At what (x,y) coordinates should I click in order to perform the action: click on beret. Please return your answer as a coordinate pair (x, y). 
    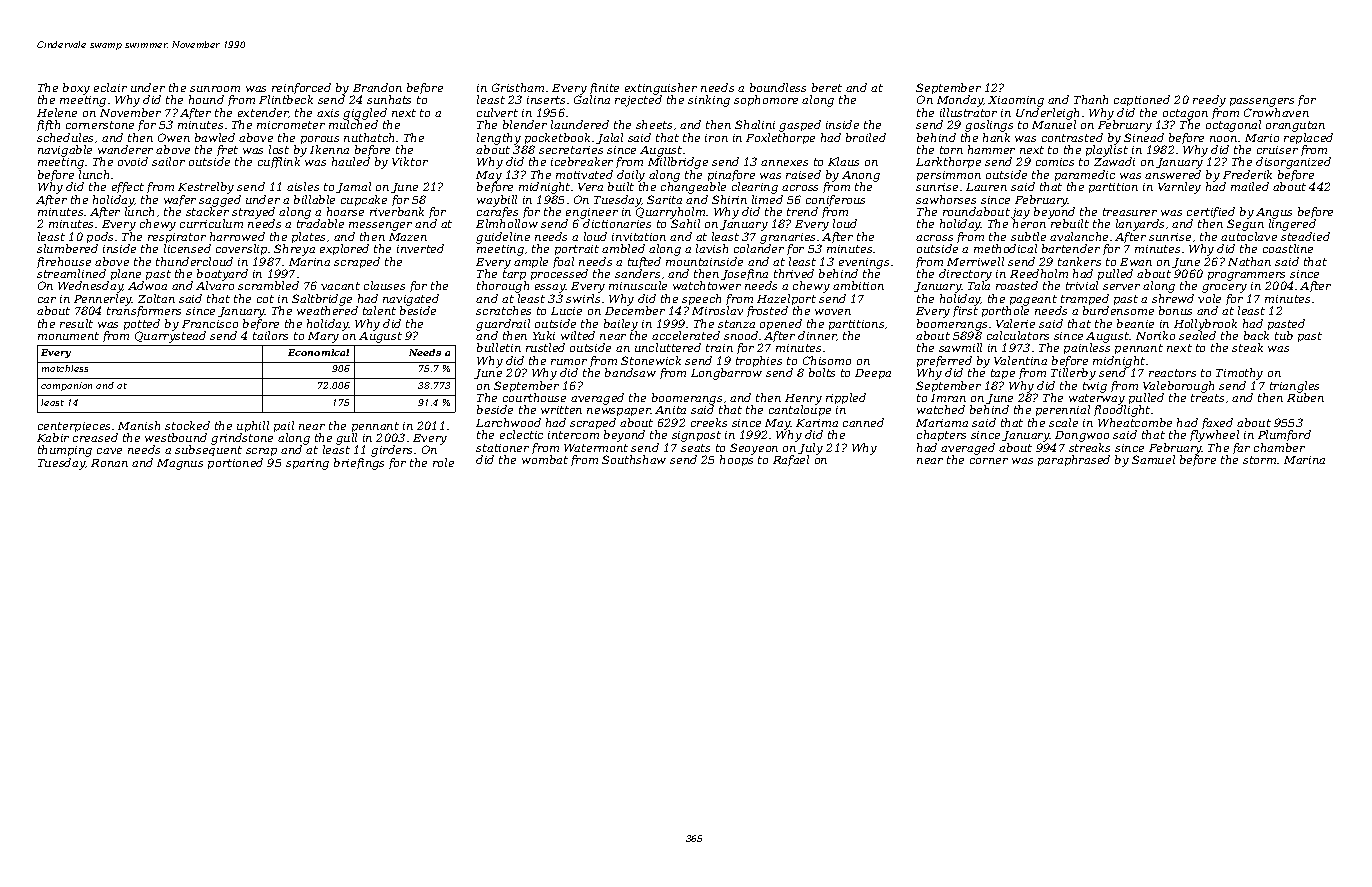
    Looking at the image, I should click on (827, 87).
